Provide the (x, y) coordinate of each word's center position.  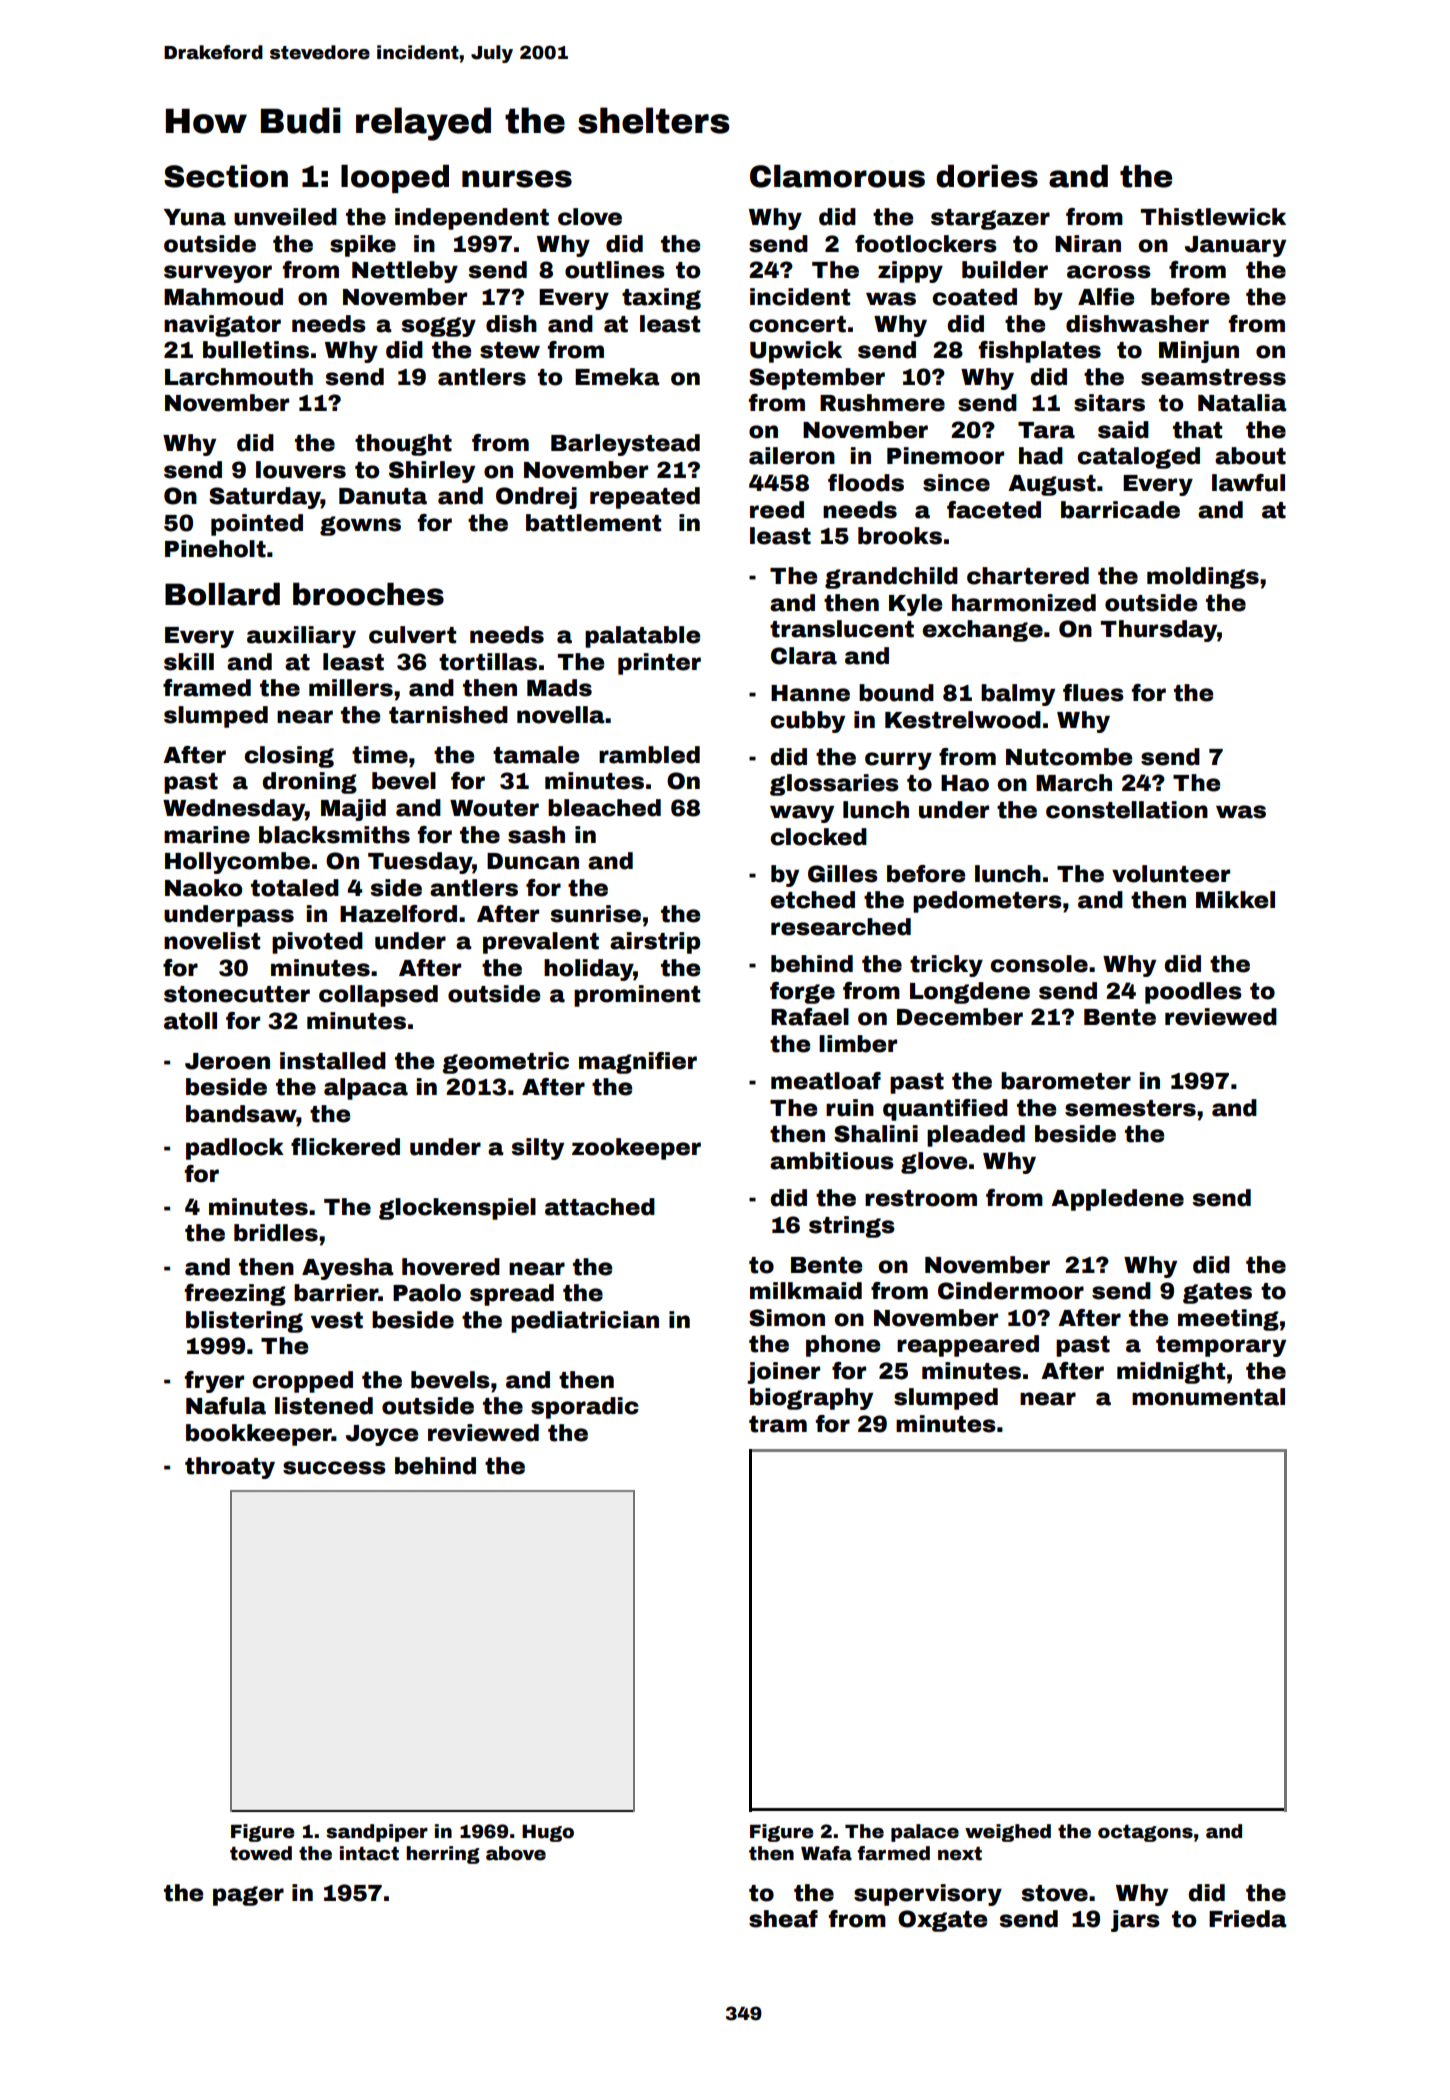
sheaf (783, 1919)
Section (226, 176)
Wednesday (234, 810)
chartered (1028, 576)
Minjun (1199, 352)
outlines (615, 270)
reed (777, 510)
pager (248, 1896)
